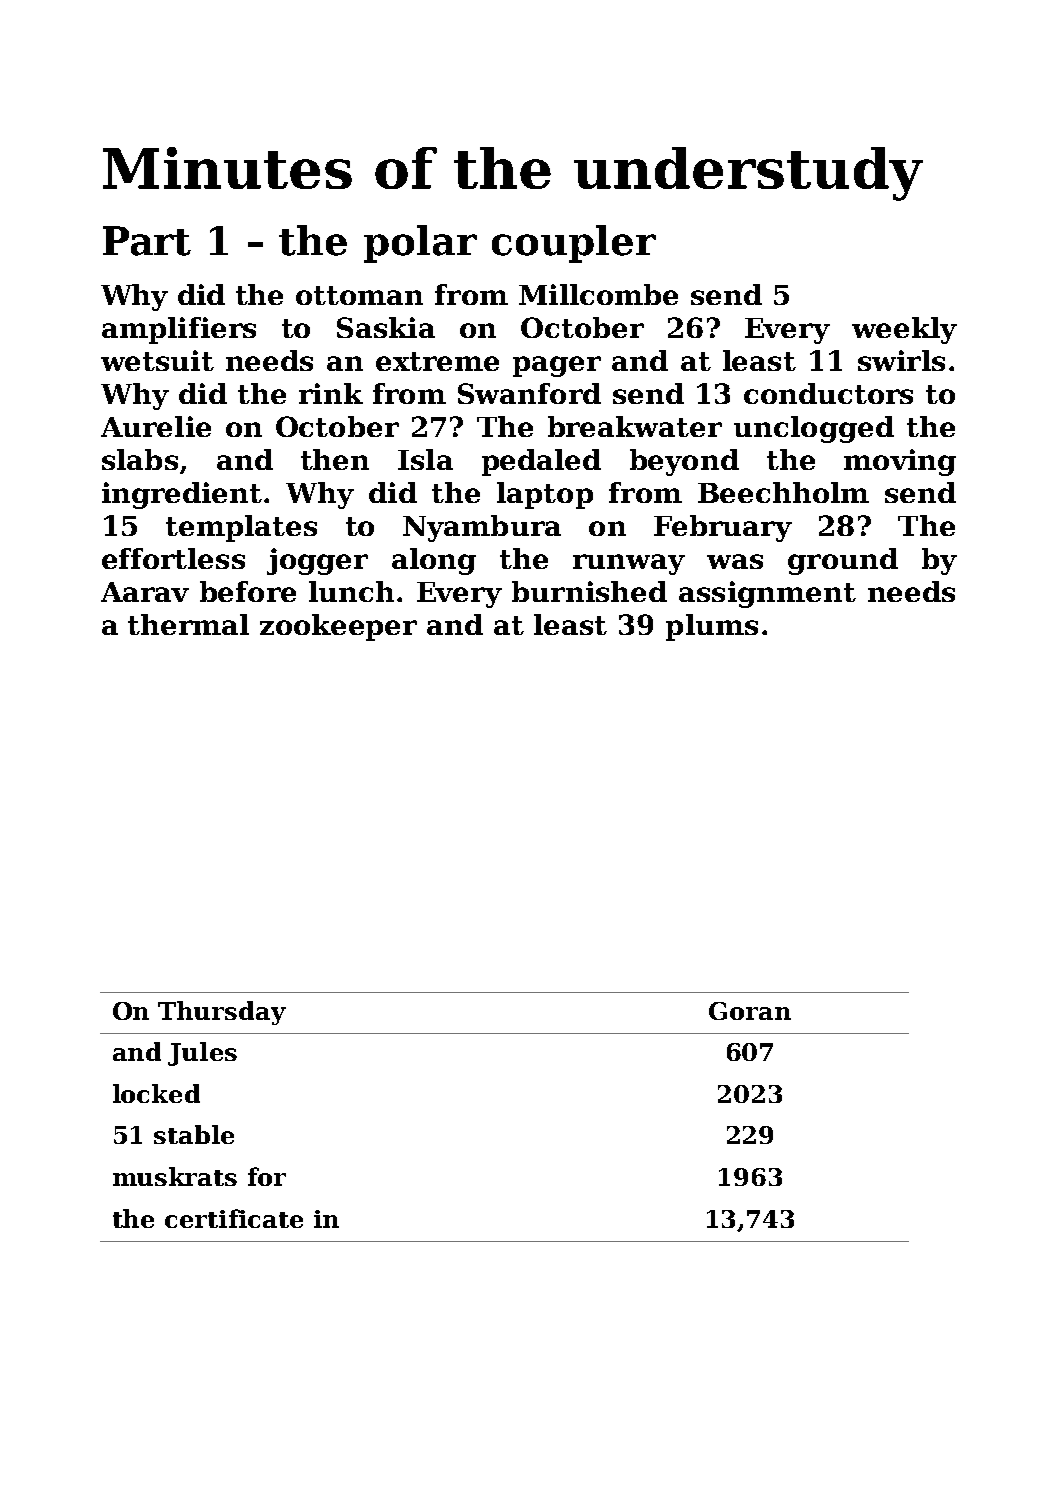  What do you see at coordinates (248, 591) in the image?
I see `before` at bounding box center [248, 591].
